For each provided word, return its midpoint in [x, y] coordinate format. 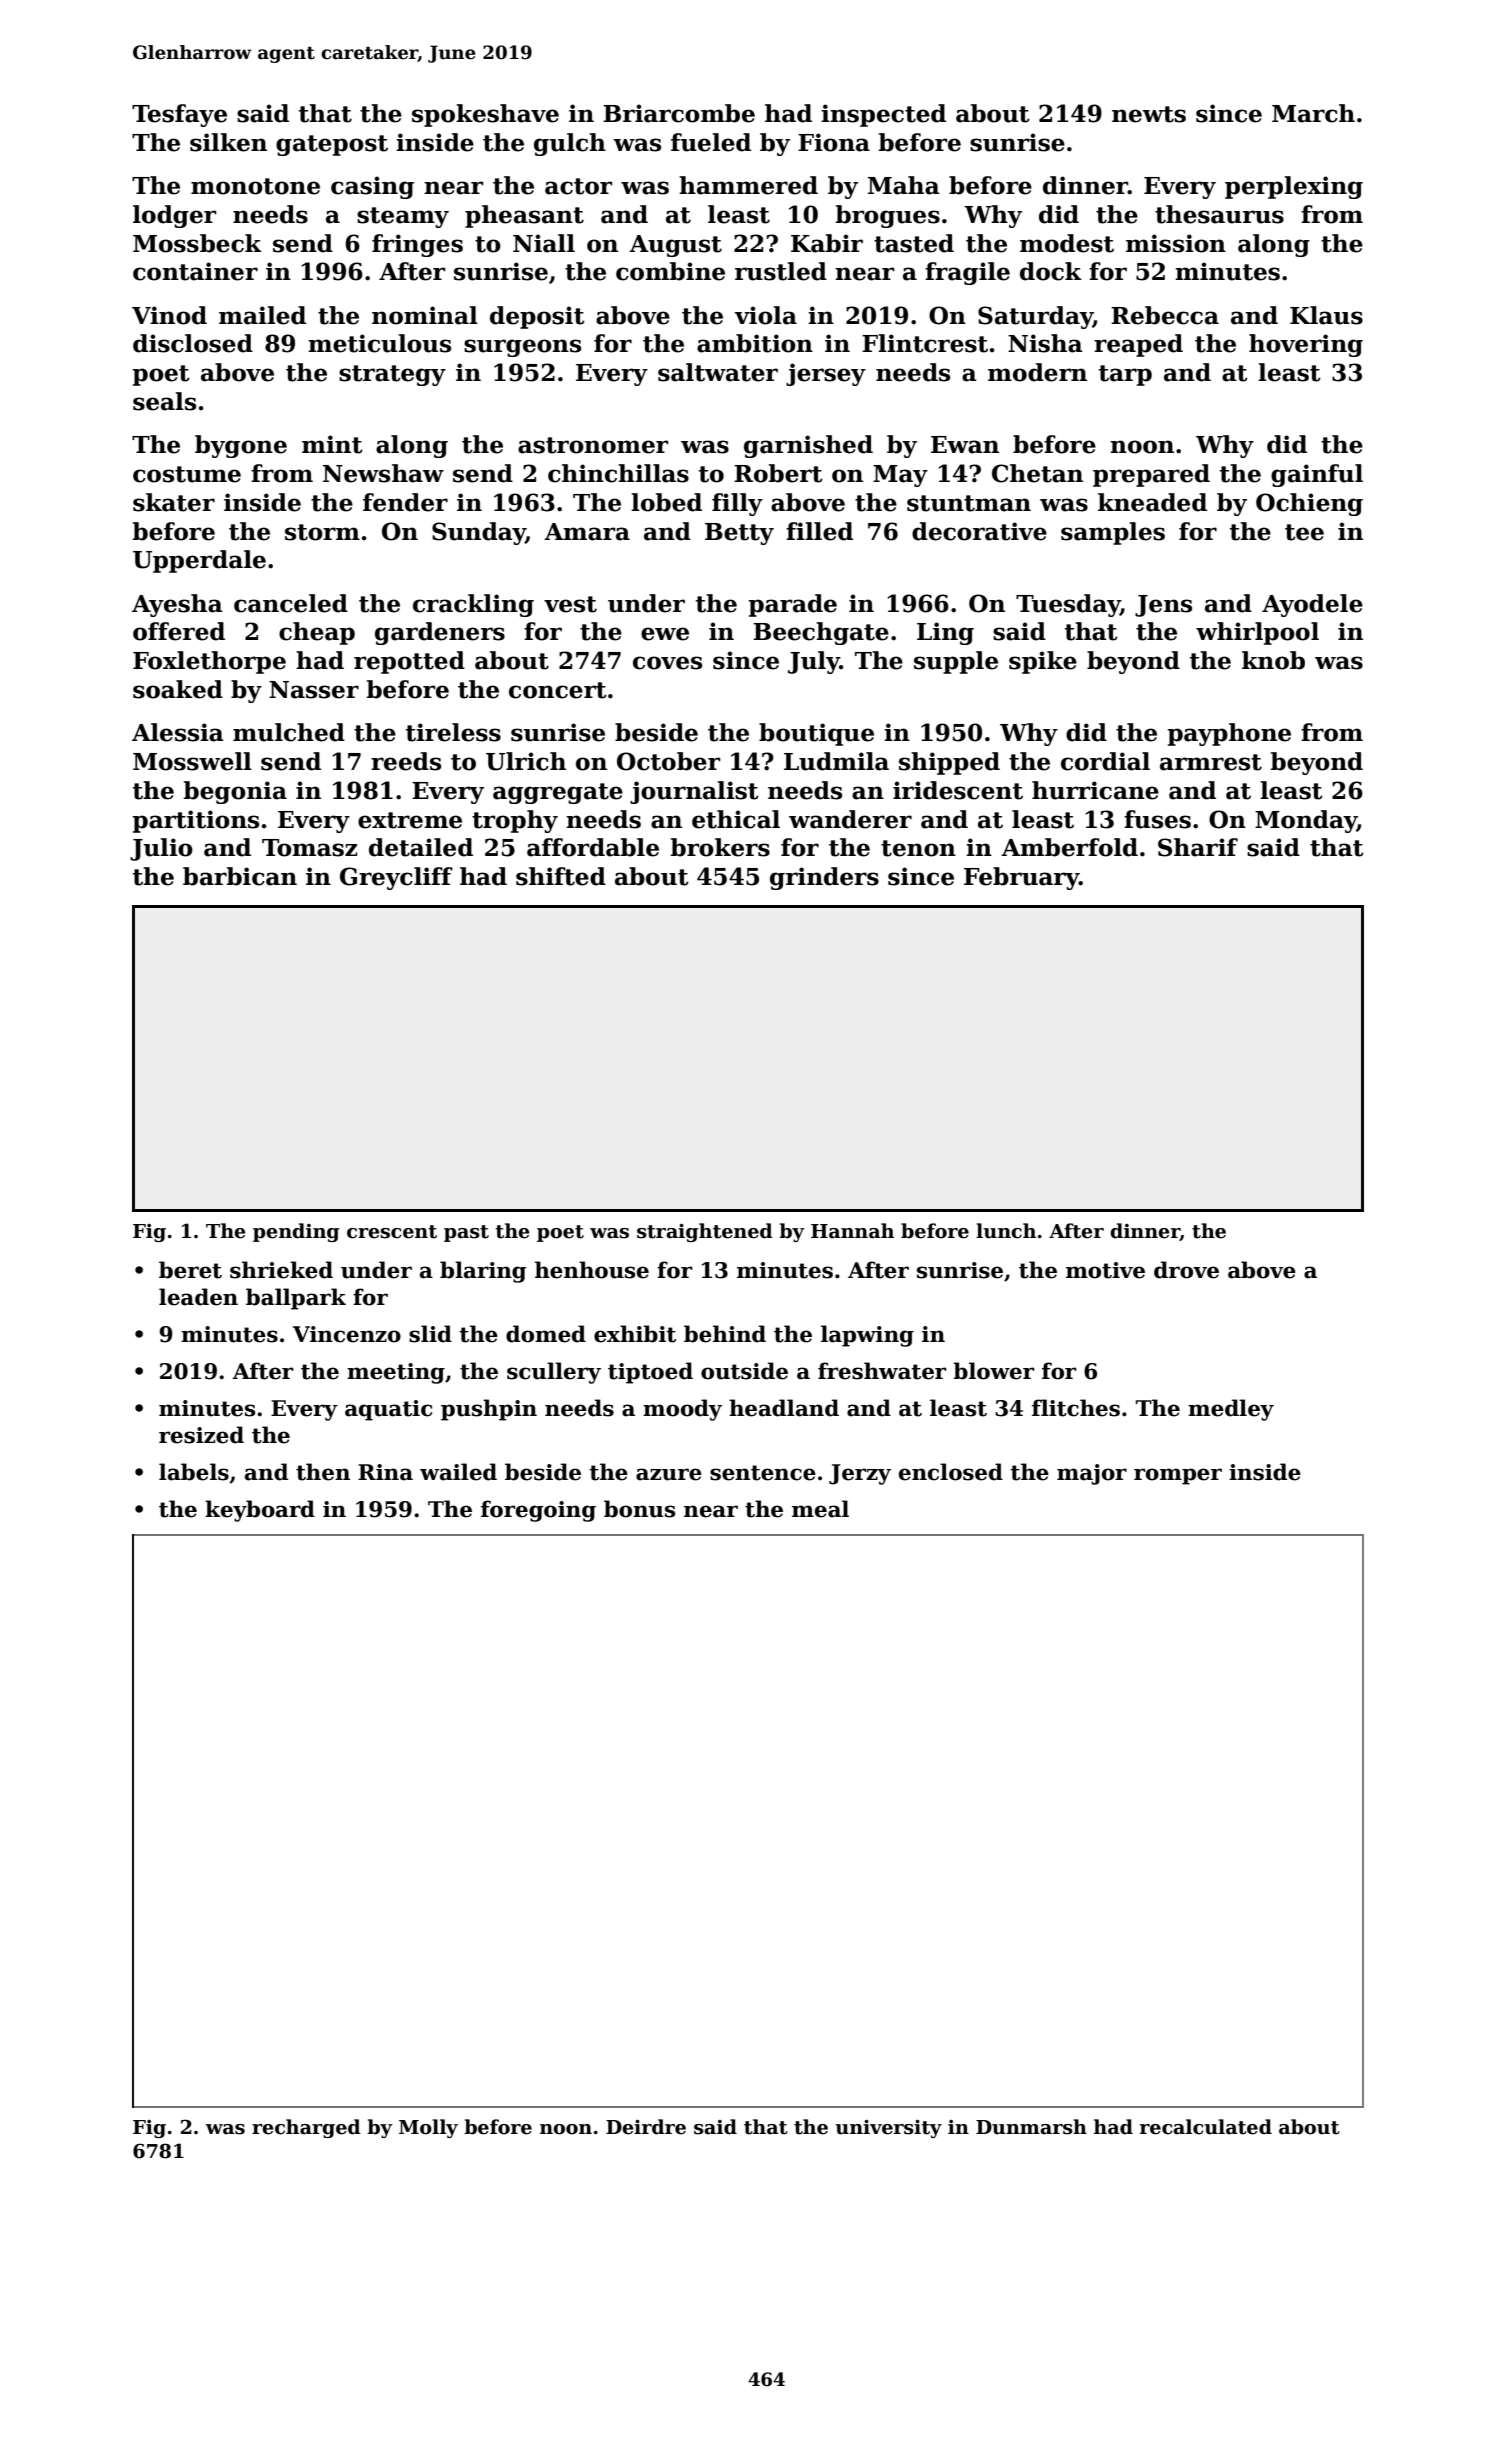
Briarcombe [679, 113]
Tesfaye [179, 115]
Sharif [1198, 847]
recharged [306, 2128]
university [888, 2129]
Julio [161, 849]
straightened [705, 1232]
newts [1149, 114]
